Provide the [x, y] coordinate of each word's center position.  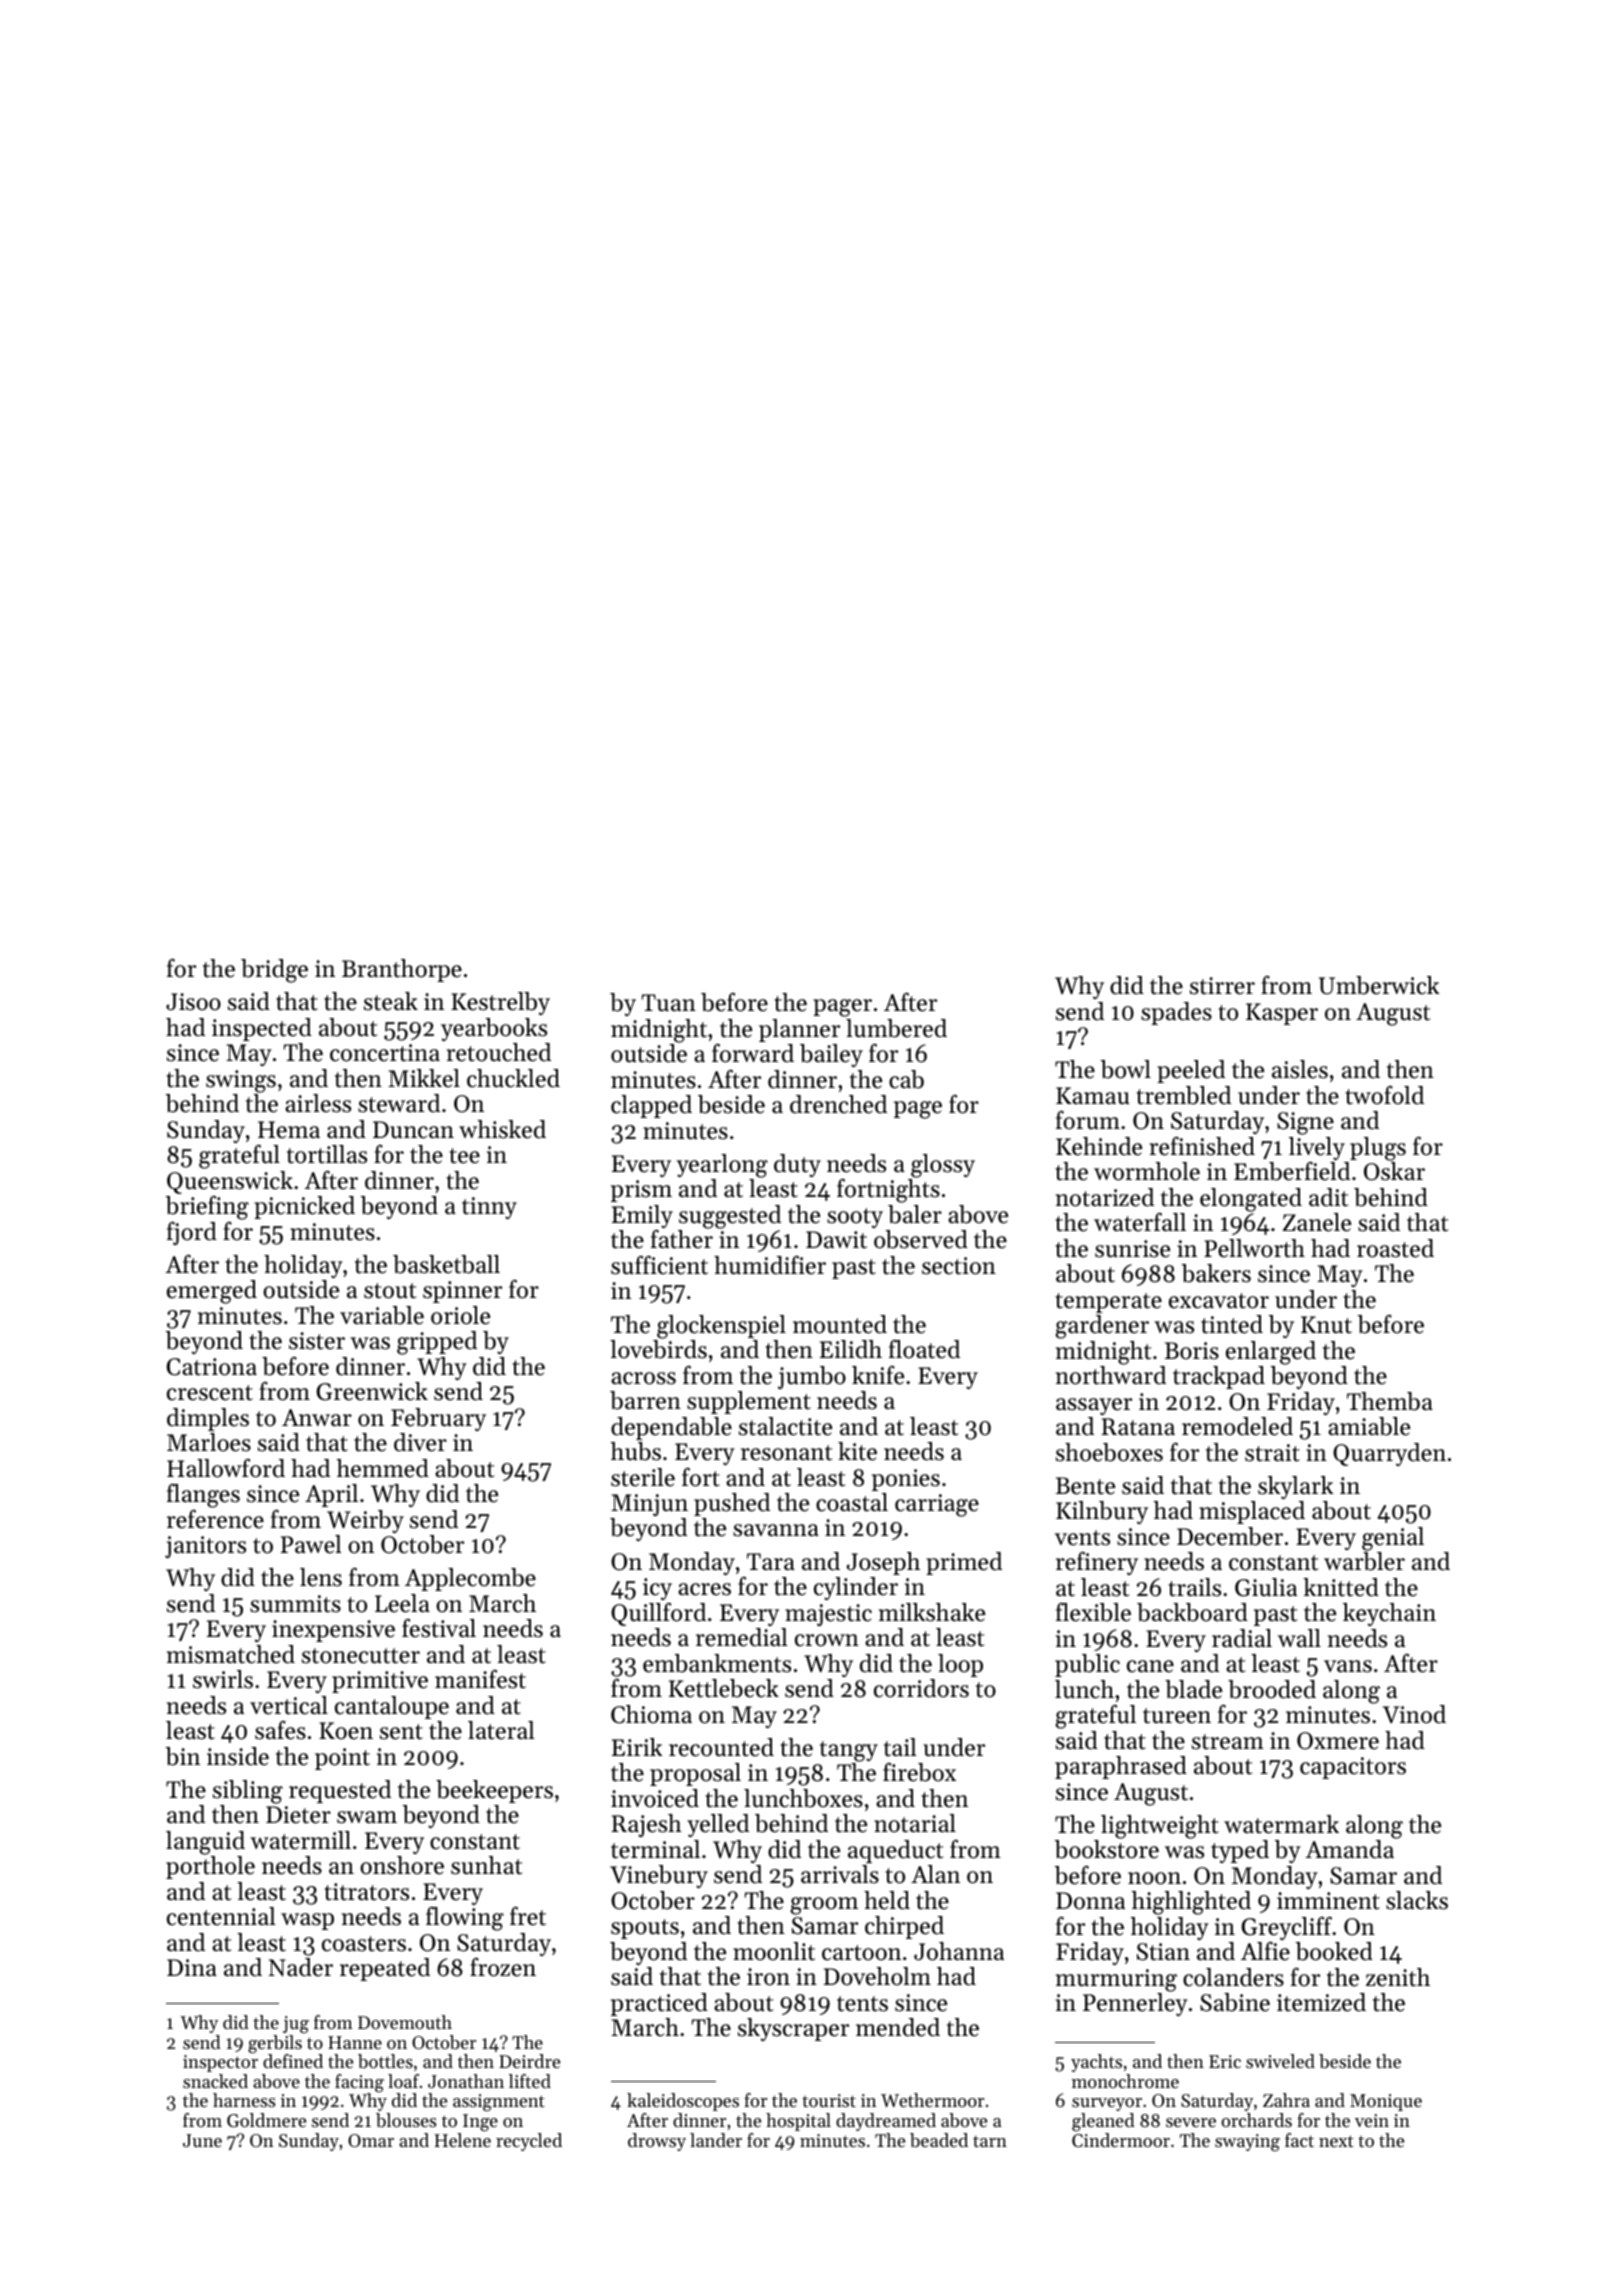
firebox [919, 1772]
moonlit [774, 1951]
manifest [480, 1679]
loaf [403, 2081]
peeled [1191, 1071]
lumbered [896, 1028]
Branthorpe [402, 970]
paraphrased [1121, 1767]
